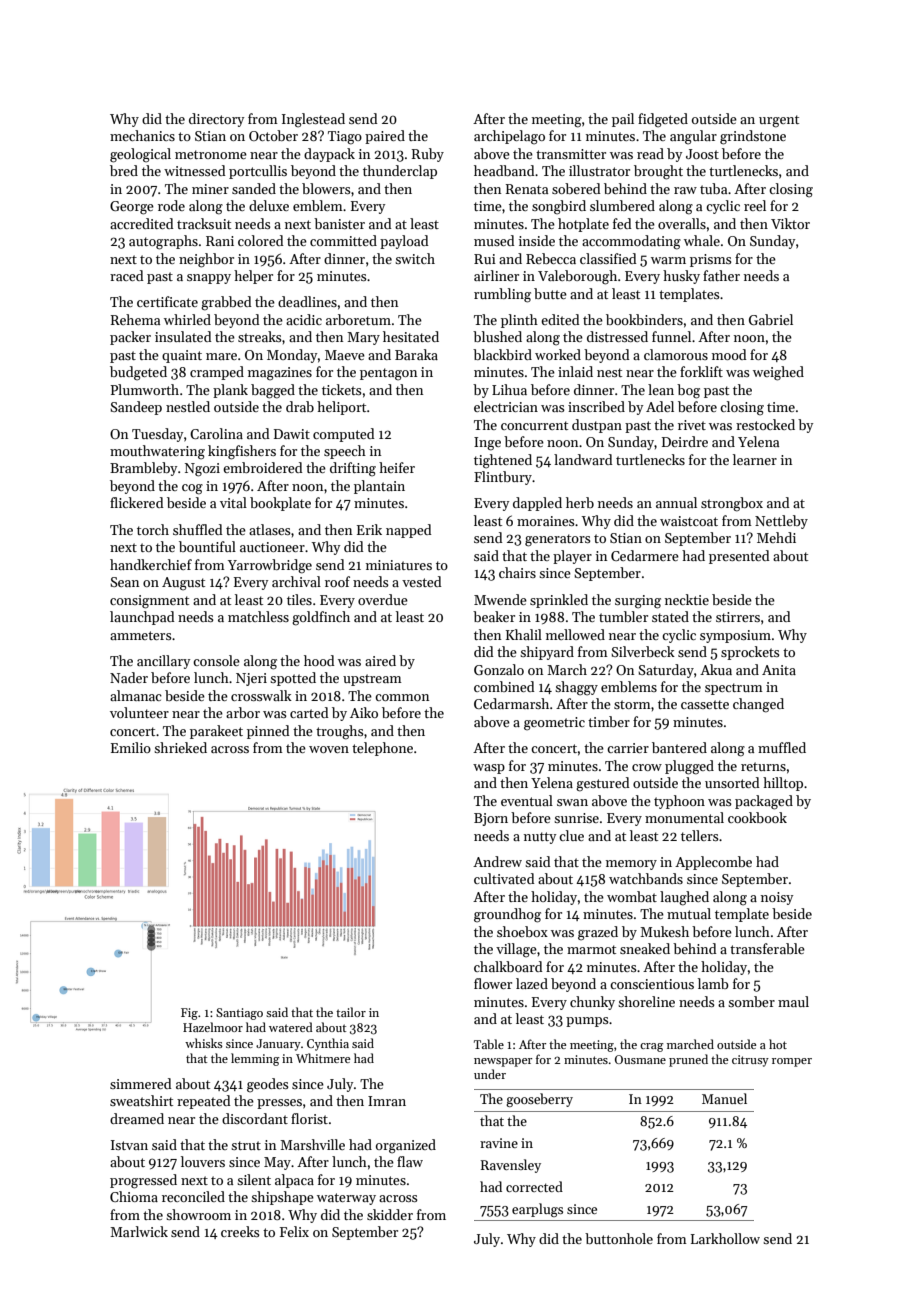 This document has height=1308, width=924. Describe the element at coordinates (778, 373) in the document. I see `weighed` at that location.
